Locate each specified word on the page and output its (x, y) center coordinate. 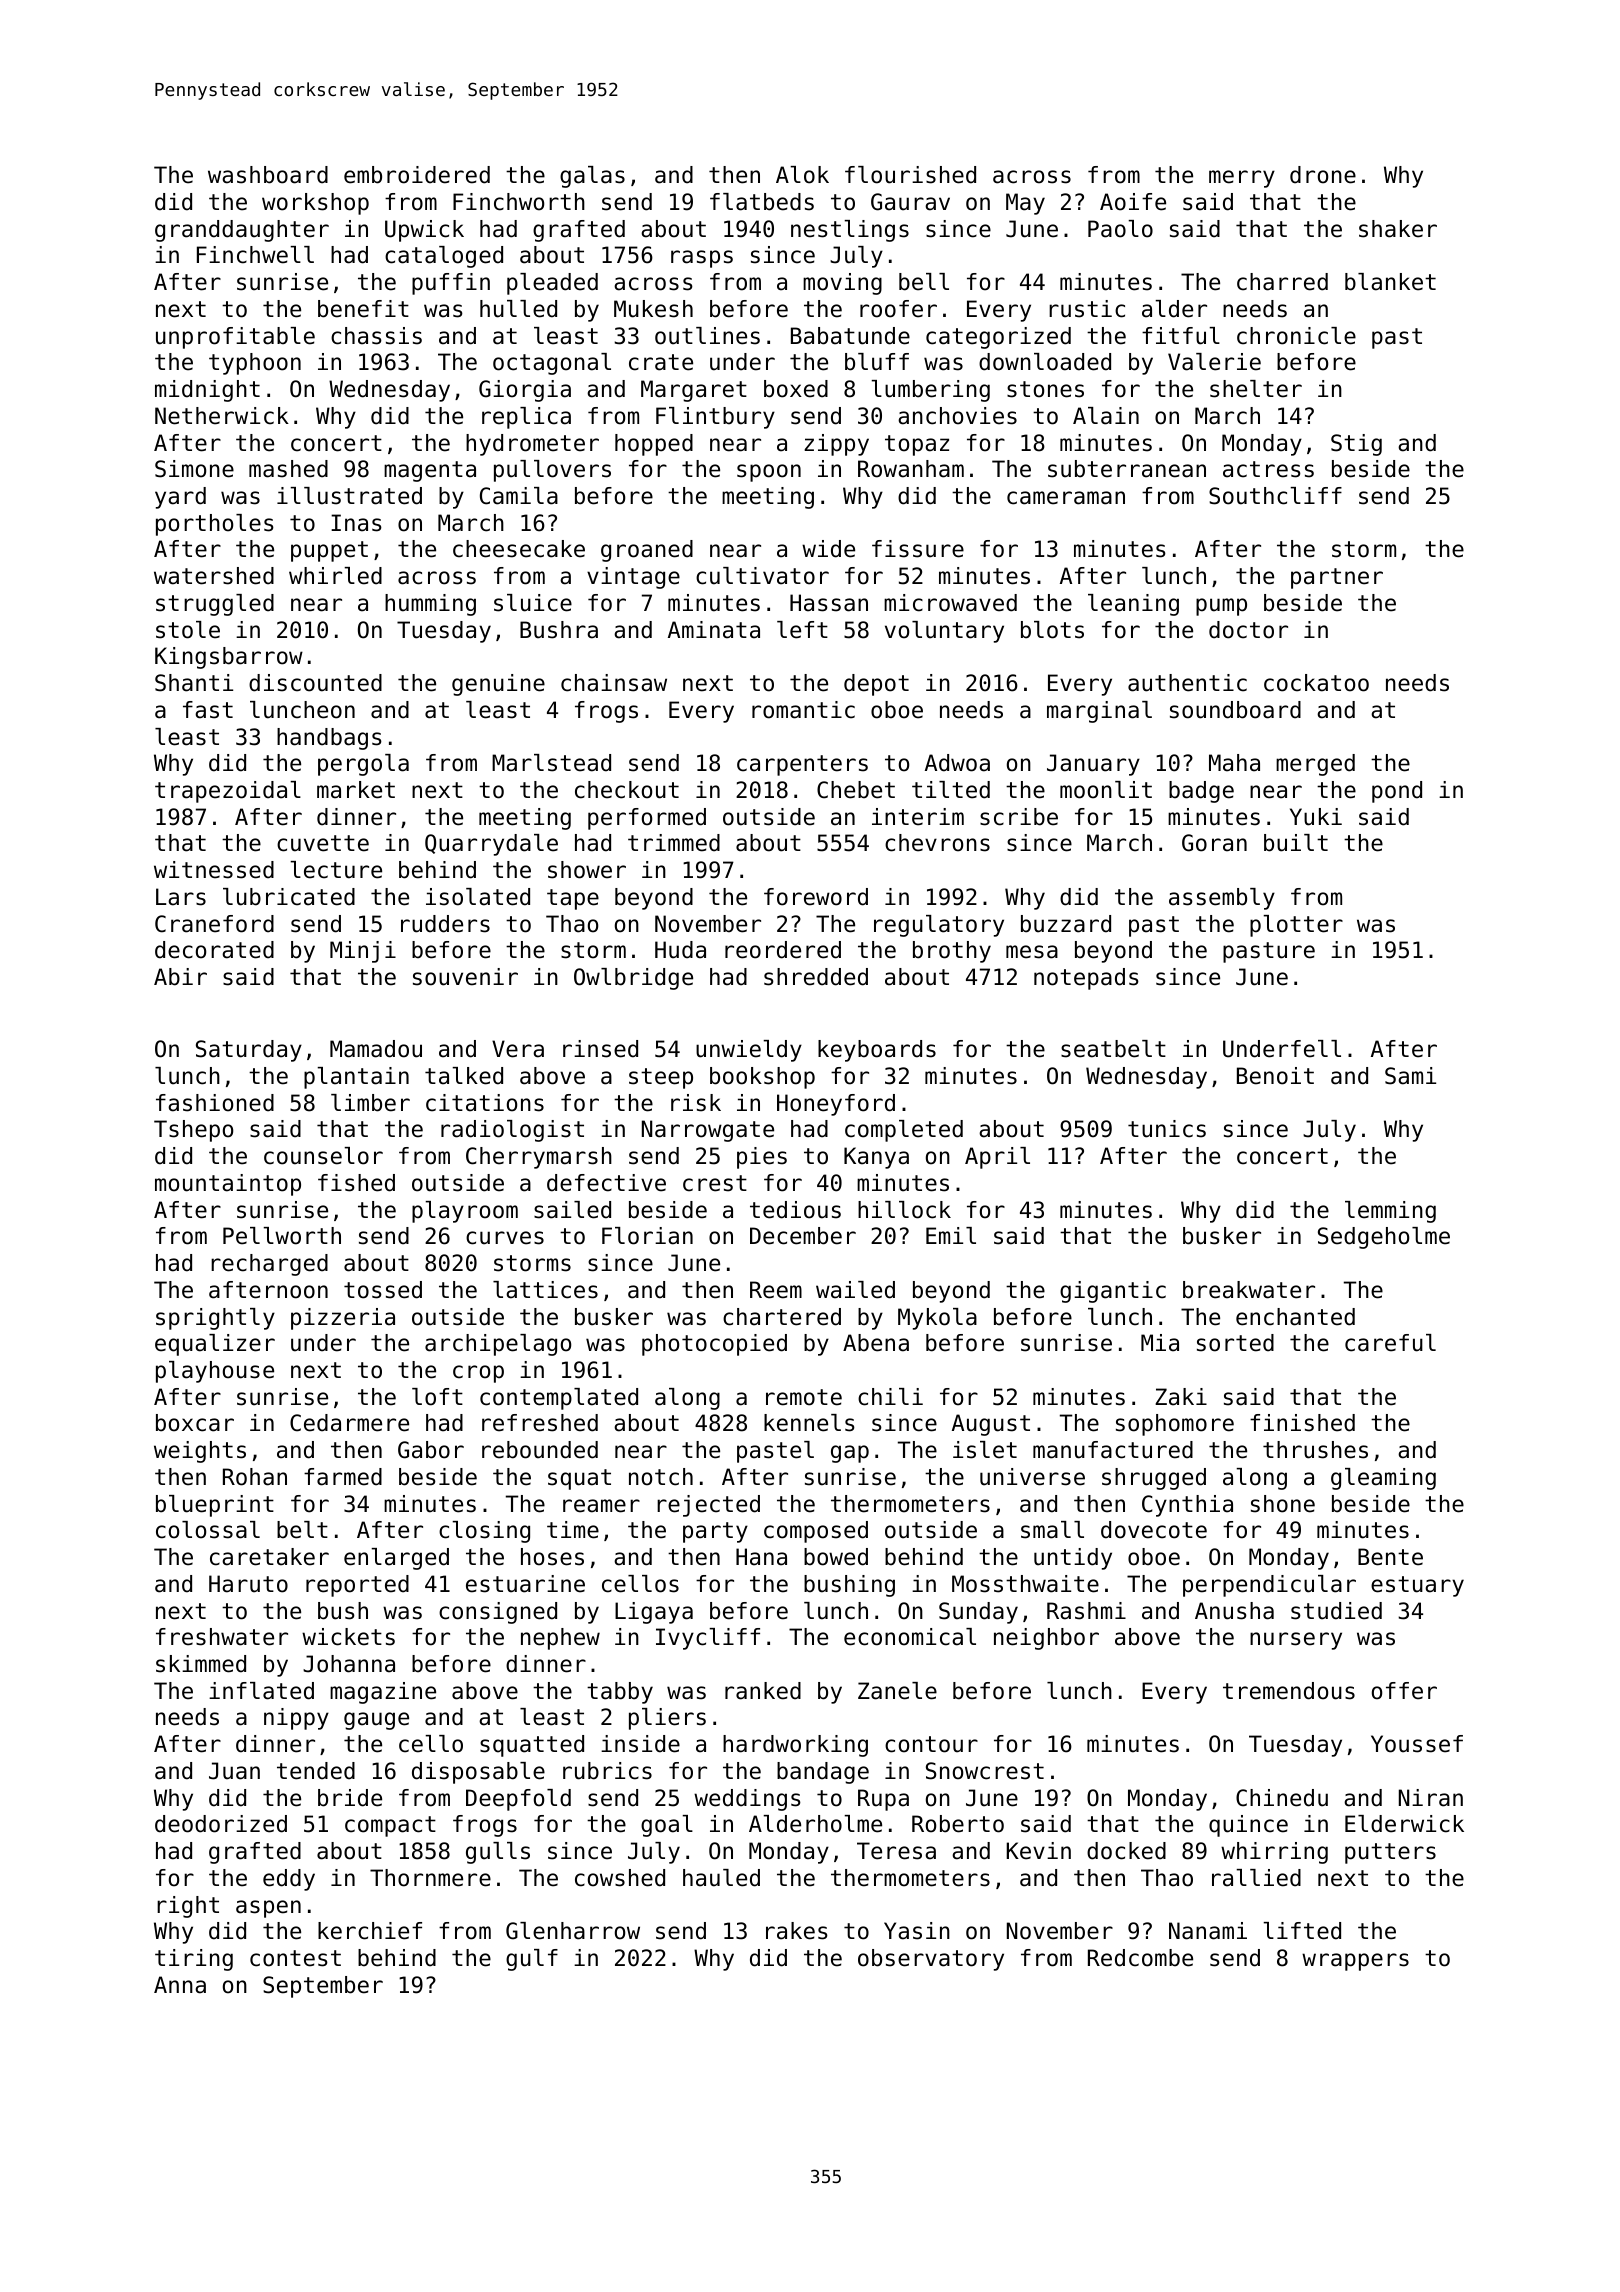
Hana (761, 1557)
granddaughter (242, 231)
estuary (1417, 1586)
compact (390, 1826)
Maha (1234, 763)
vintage (633, 578)
